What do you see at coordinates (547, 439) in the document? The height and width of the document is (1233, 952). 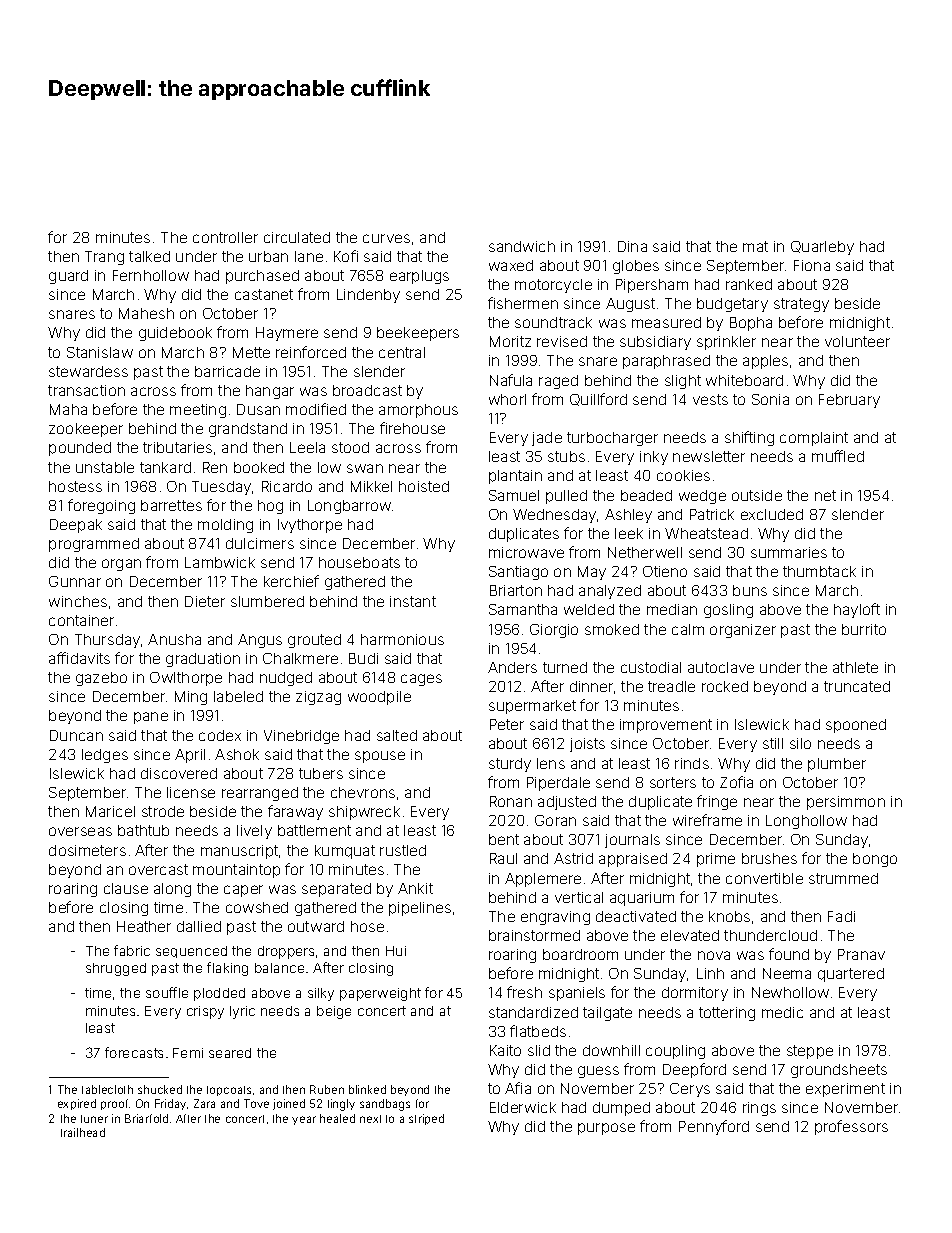 I see `jade` at bounding box center [547, 439].
